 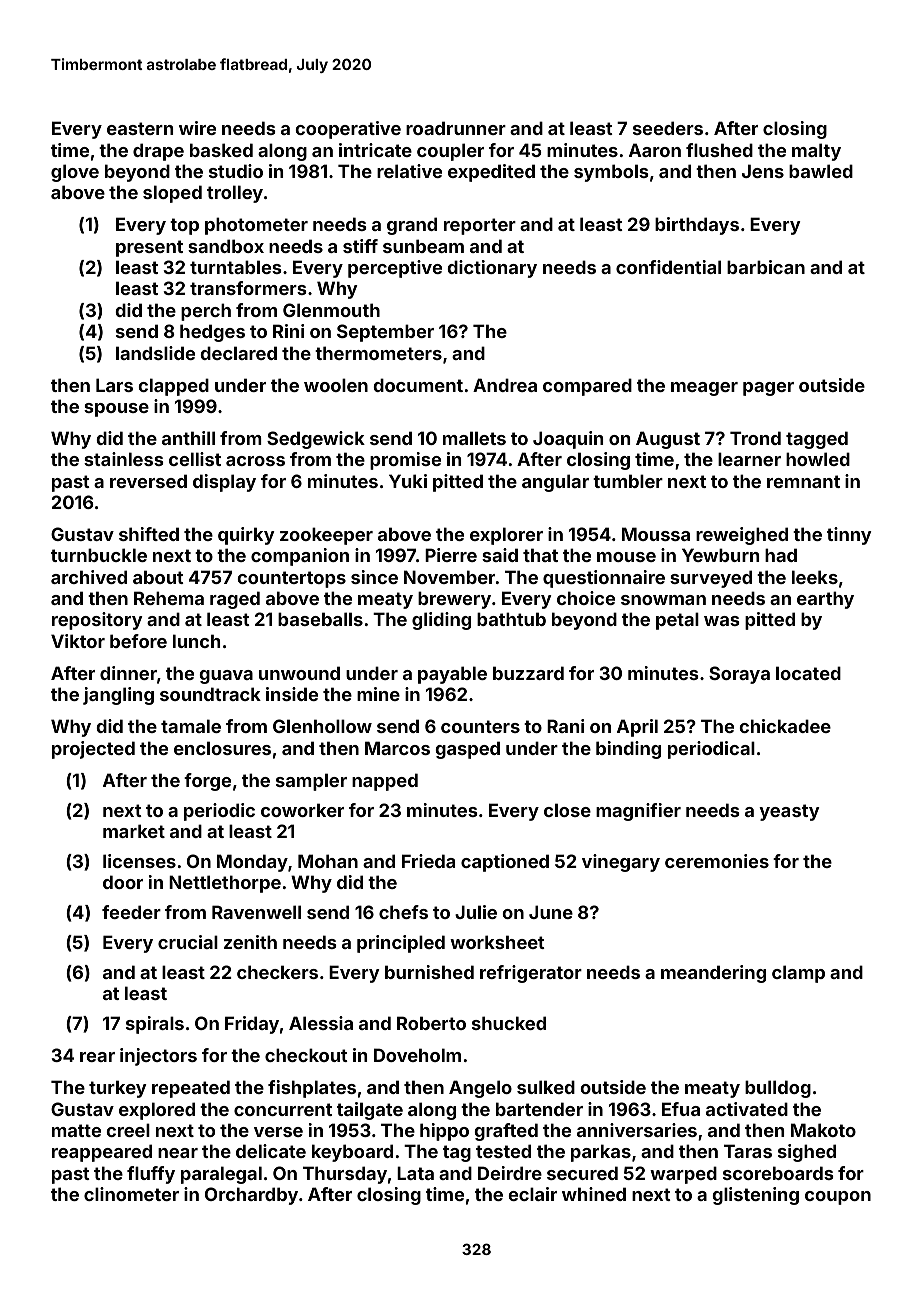 I want to click on roadrunner, so click(x=456, y=128).
